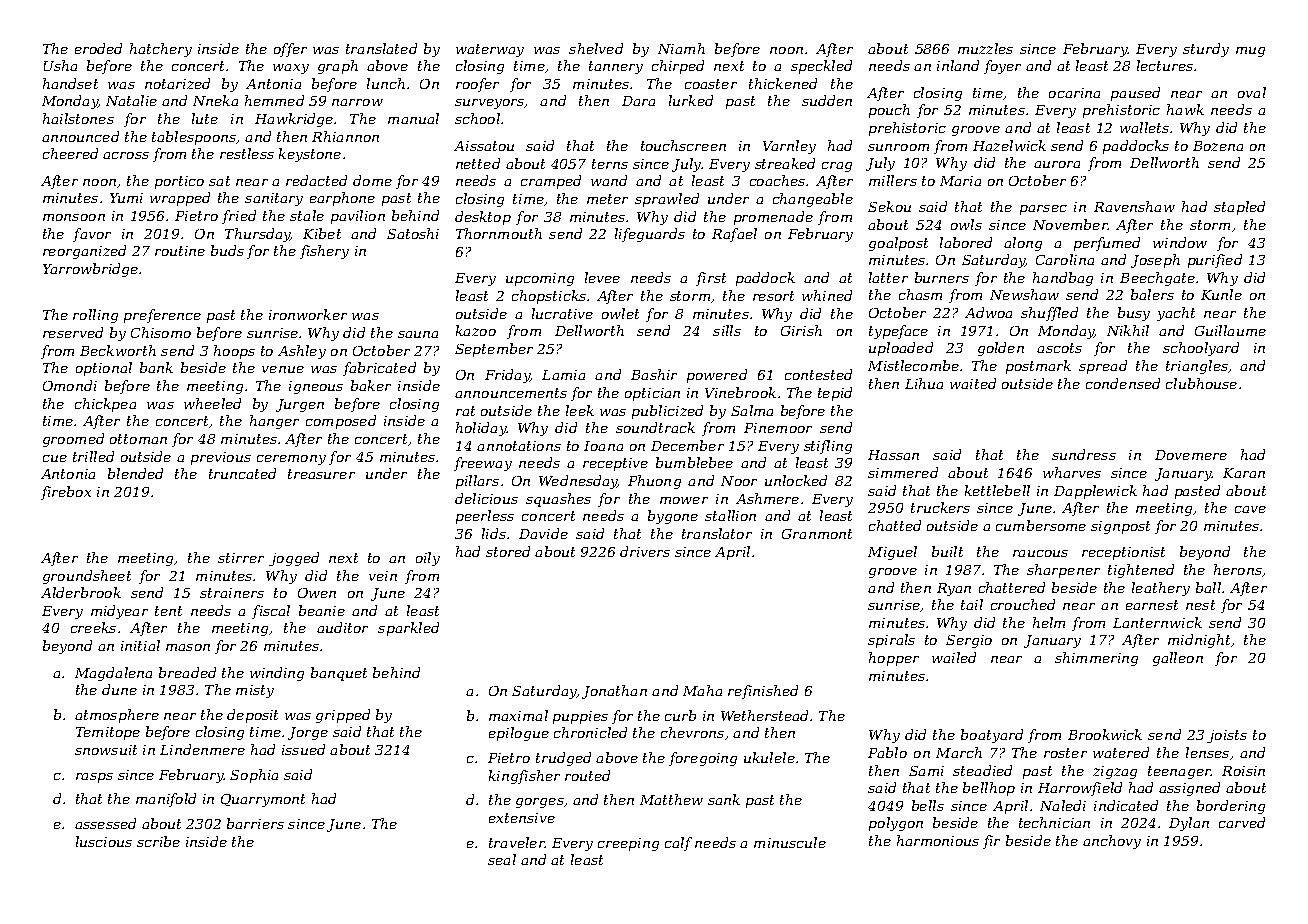 The width and height of the screenshot is (1308, 924). Describe the element at coordinates (790, 842) in the screenshot. I see `minuscule` at that location.
